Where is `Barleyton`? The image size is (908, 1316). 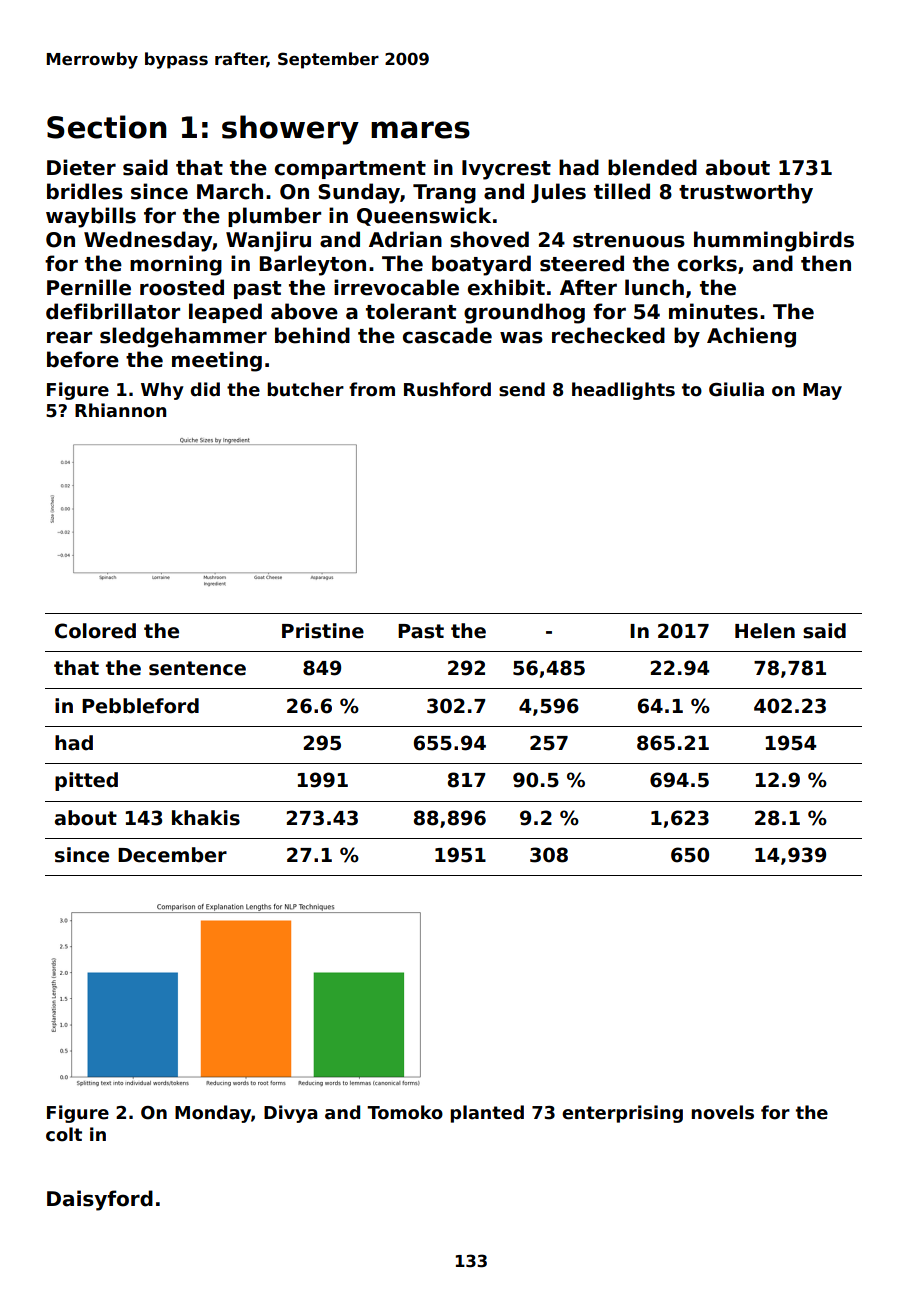 Barleyton is located at coordinates (313, 265).
